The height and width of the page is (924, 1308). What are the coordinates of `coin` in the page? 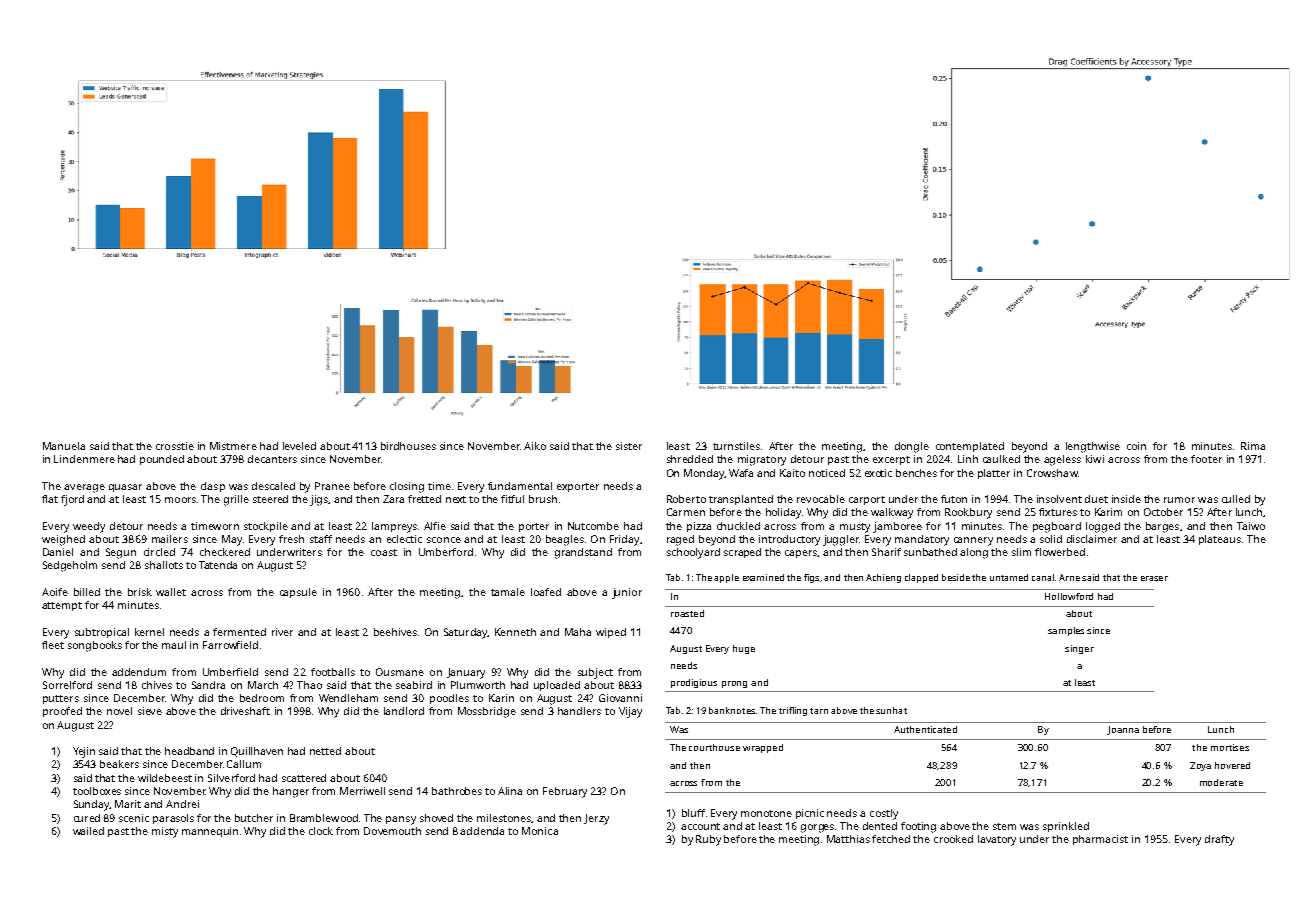 It's located at (1136, 446).
